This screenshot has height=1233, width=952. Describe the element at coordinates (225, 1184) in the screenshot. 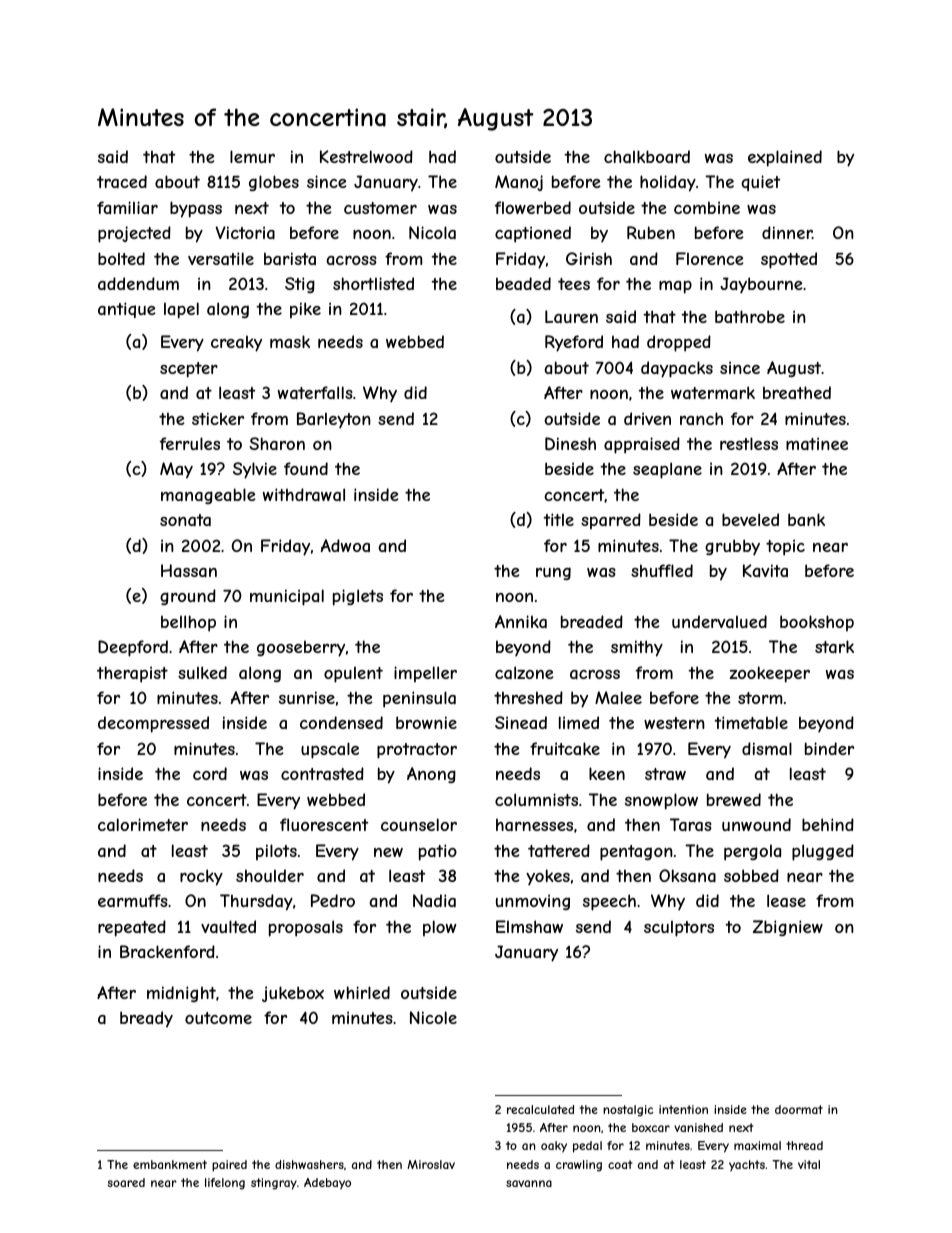

I see `lifelong` at that location.
